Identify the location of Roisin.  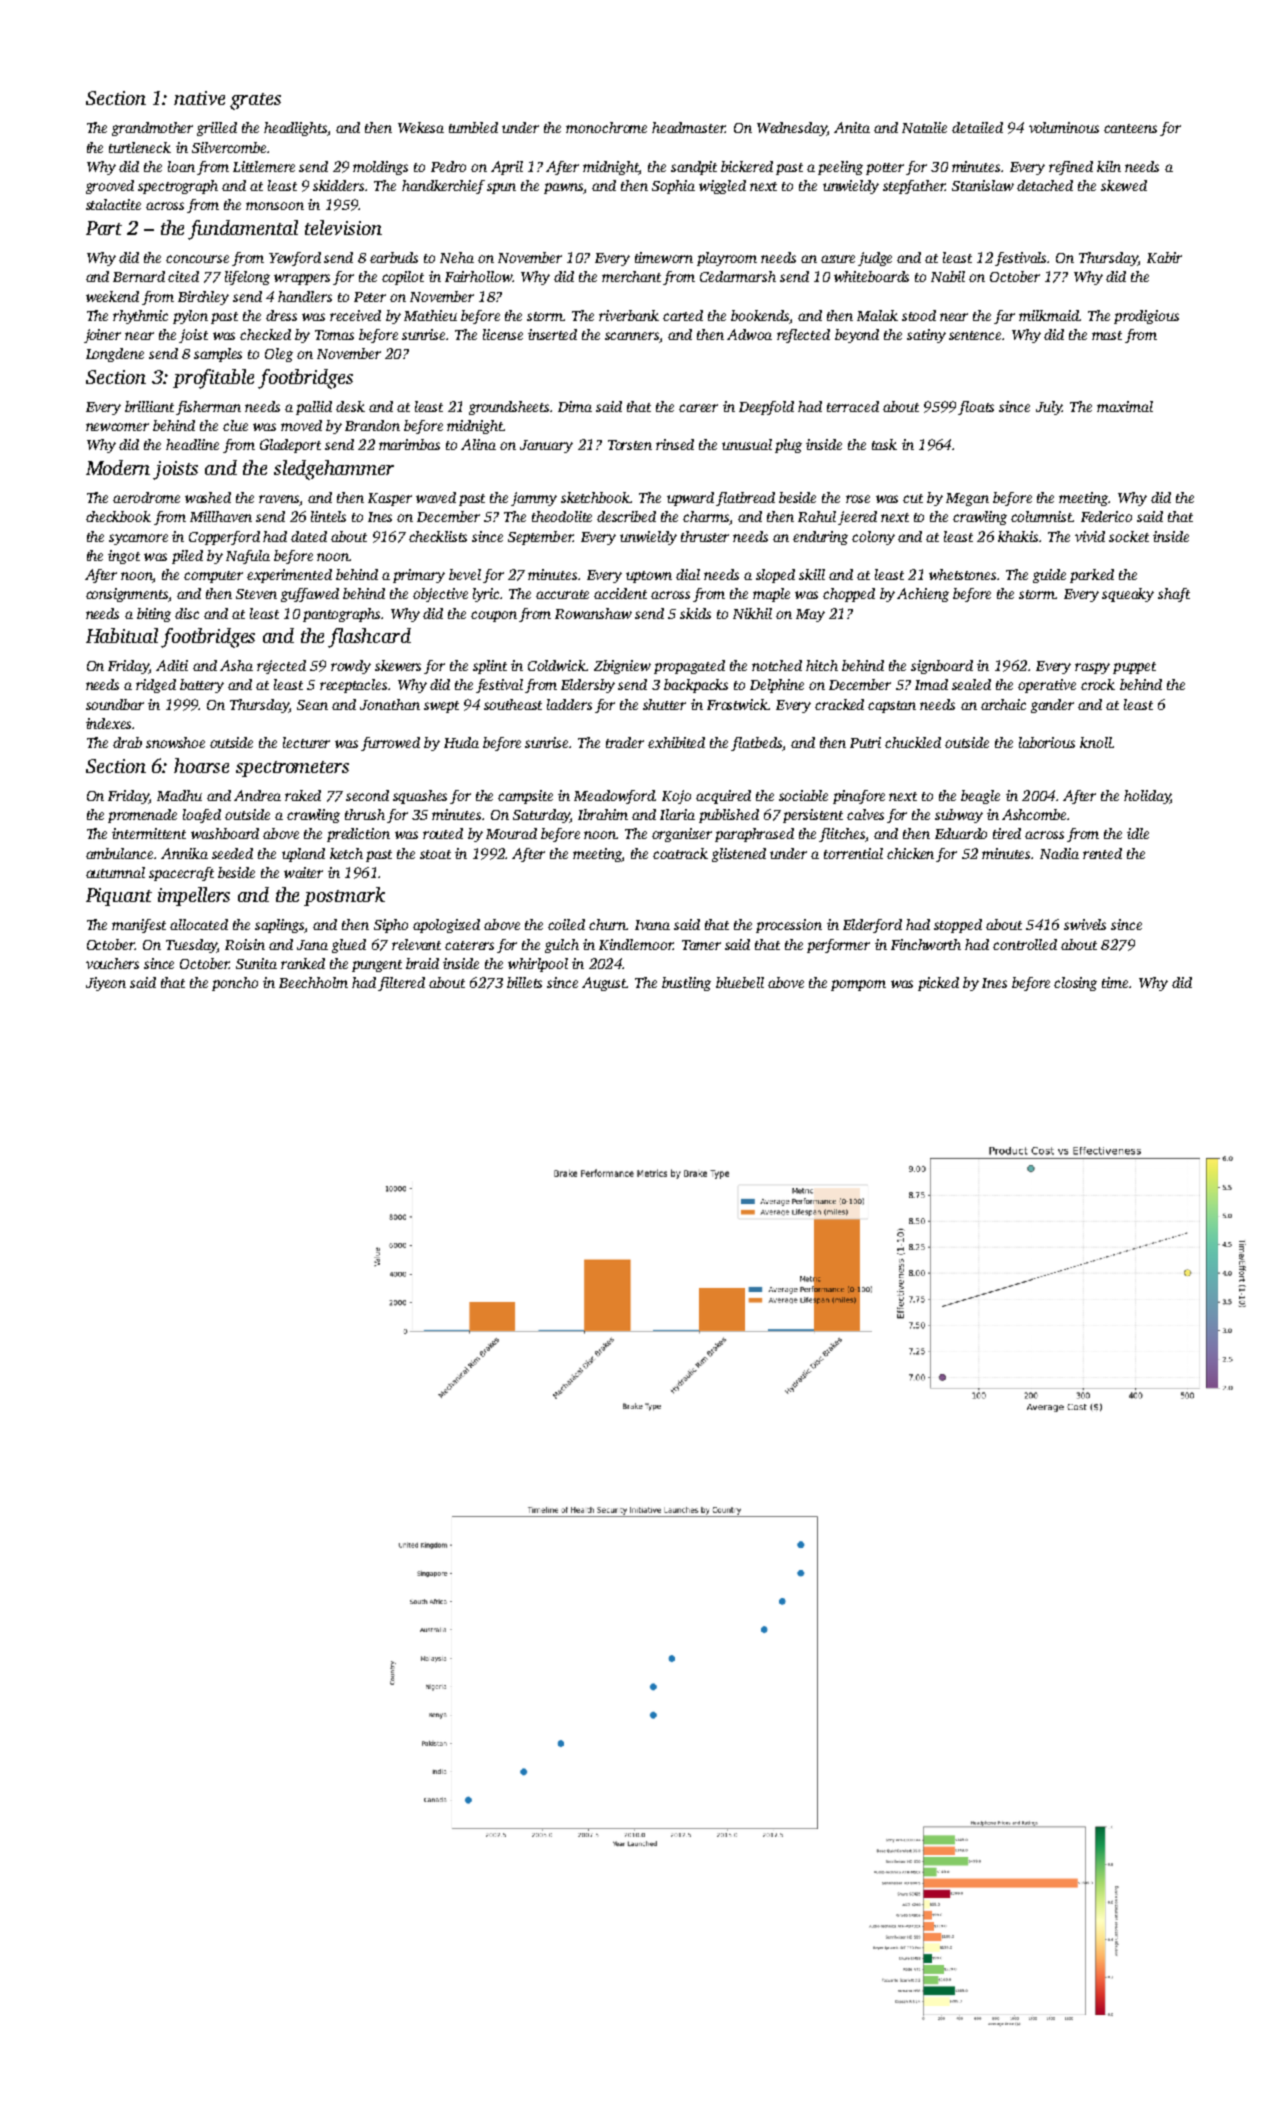
(245, 944).
